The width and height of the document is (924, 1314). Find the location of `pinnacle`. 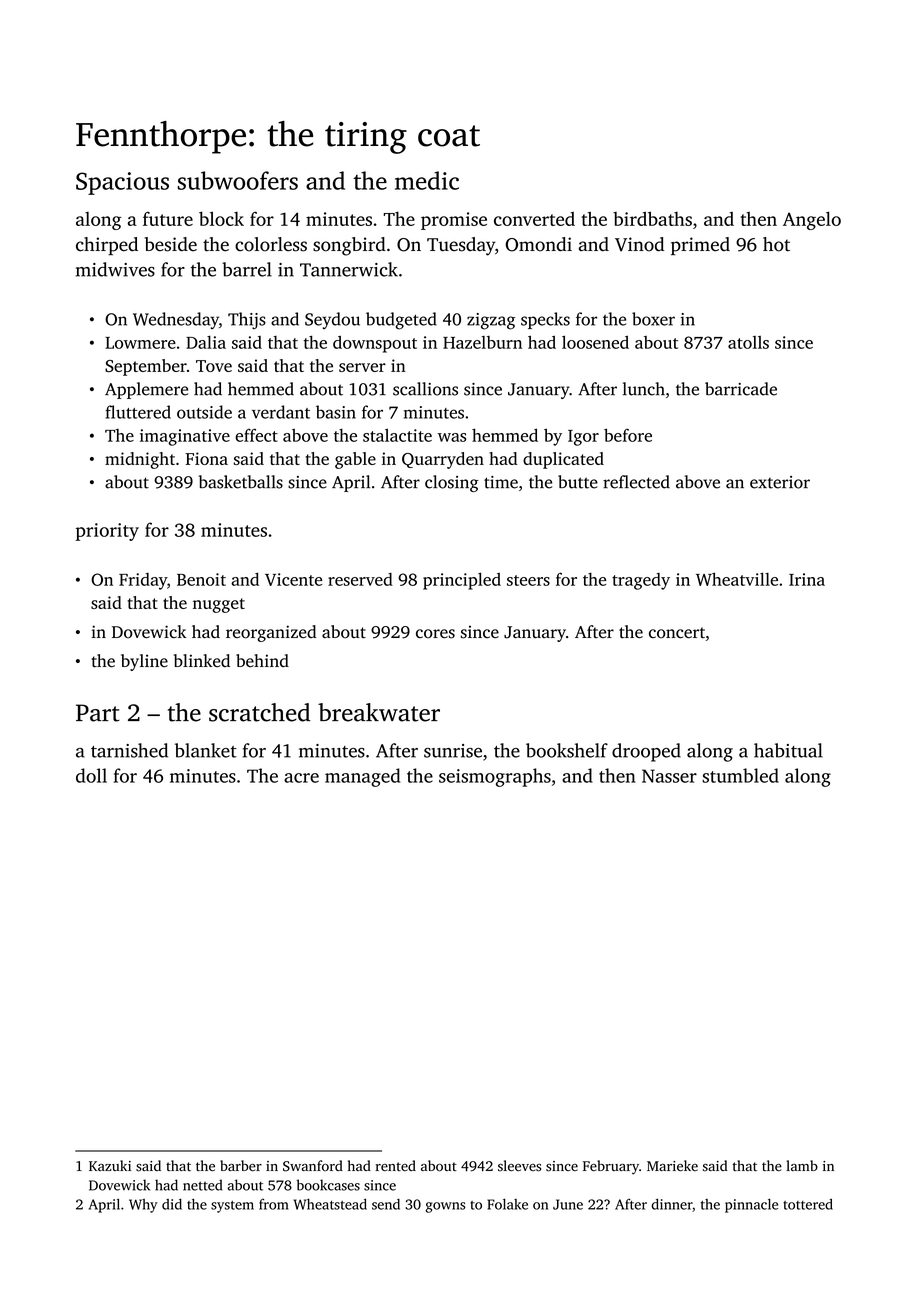

pinnacle is located at coordinates (751, 1206).
